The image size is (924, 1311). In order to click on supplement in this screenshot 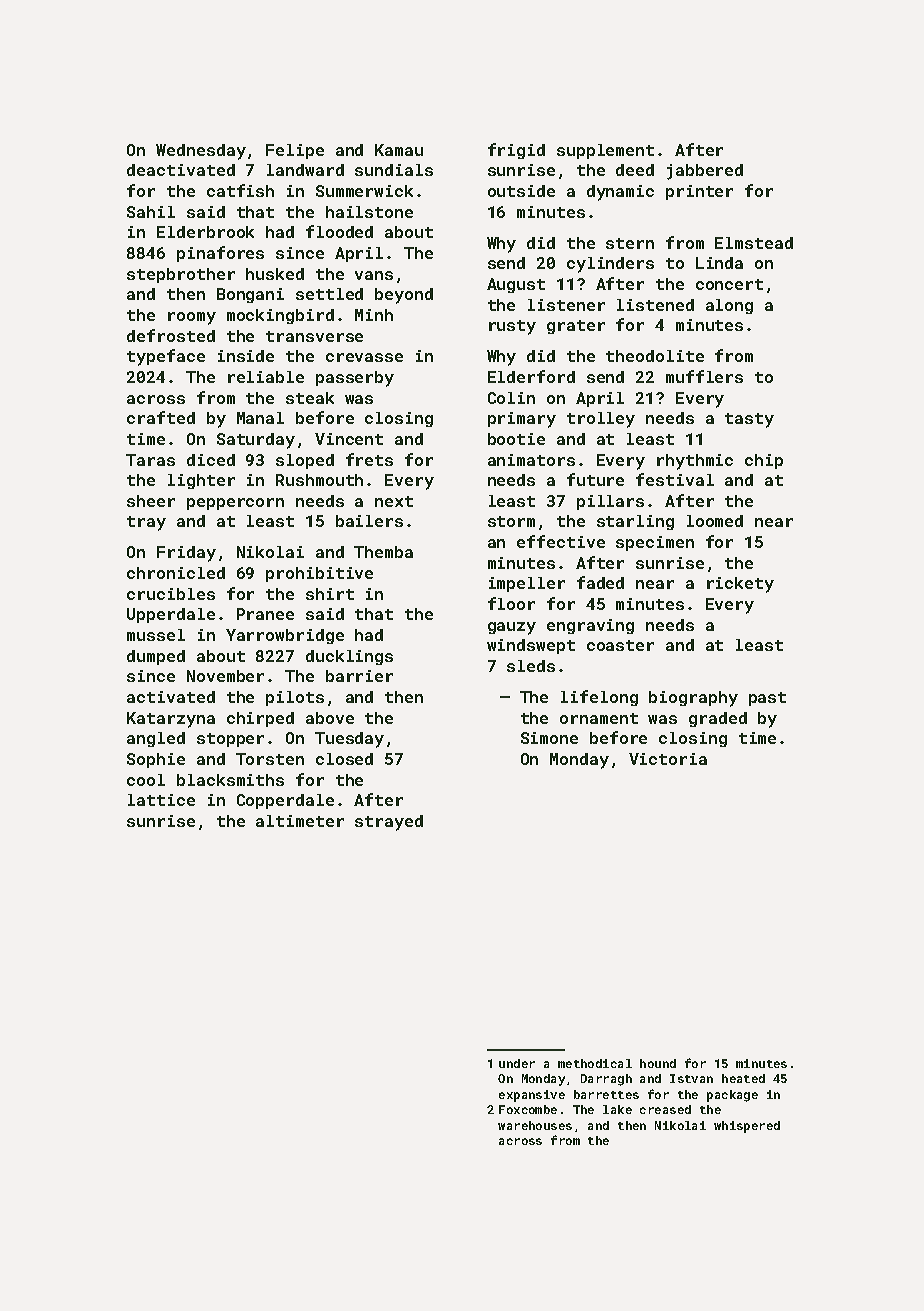, I will do `click(605, 151)`.
